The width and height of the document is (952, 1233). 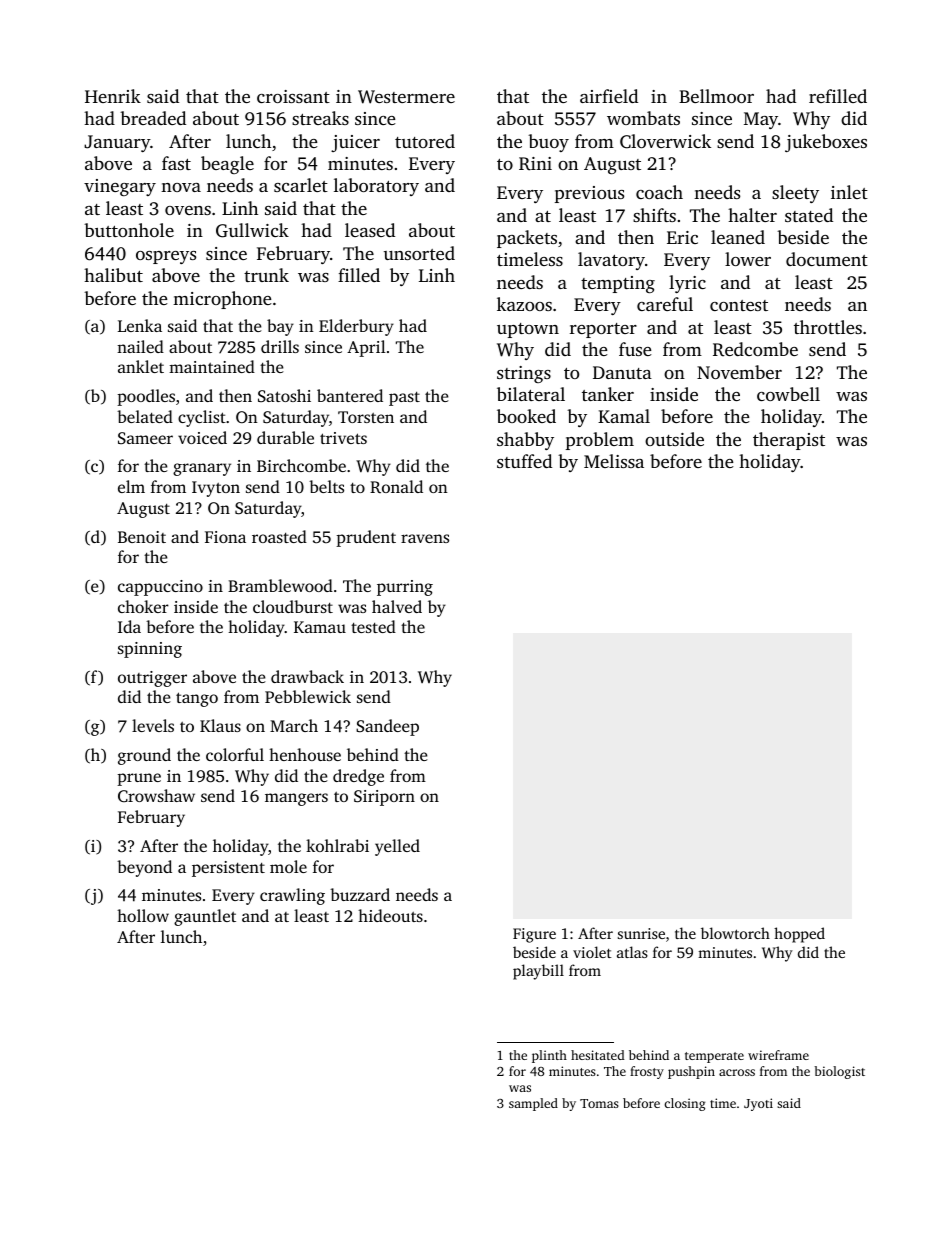 What do you see at coordinates (406, 97) in the document?
I see `Westermere` at bounding box center [406, 97].
